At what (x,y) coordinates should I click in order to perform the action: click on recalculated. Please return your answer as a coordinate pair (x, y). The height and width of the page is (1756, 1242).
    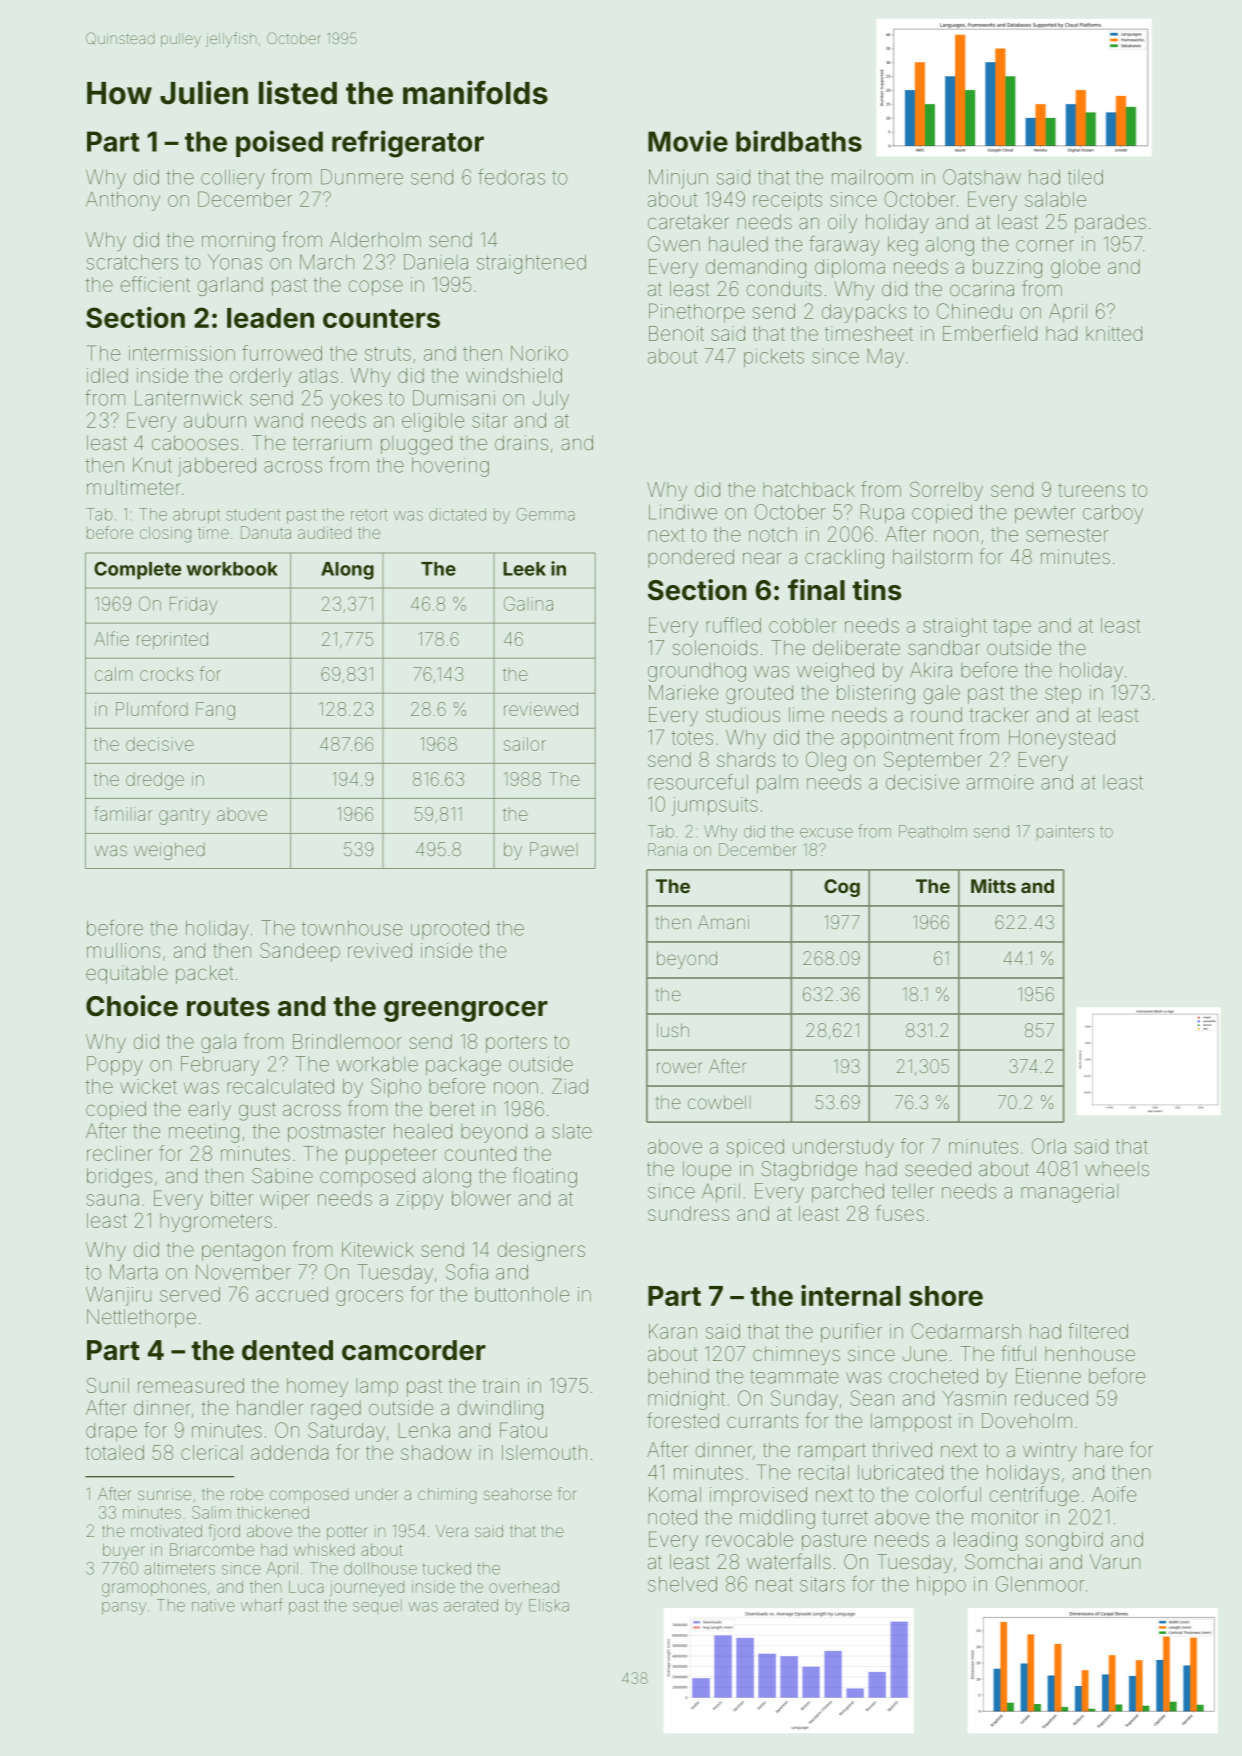
    Looking at the image, I should click on (280, 1086).
